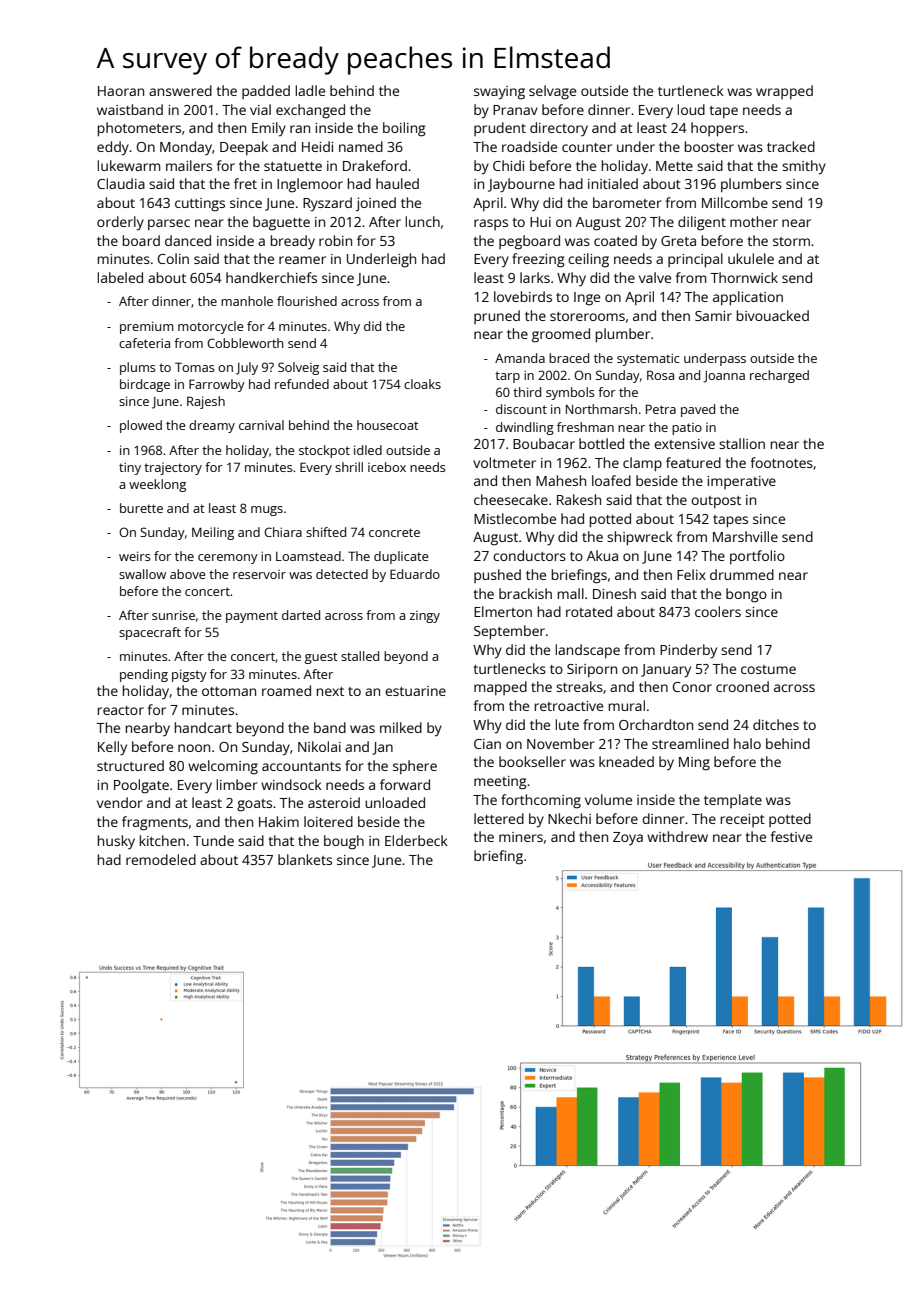 This page has height=1308, width=924. Describe the element at coordinates (674, 166) in the page. I see `Mette` at that location.
